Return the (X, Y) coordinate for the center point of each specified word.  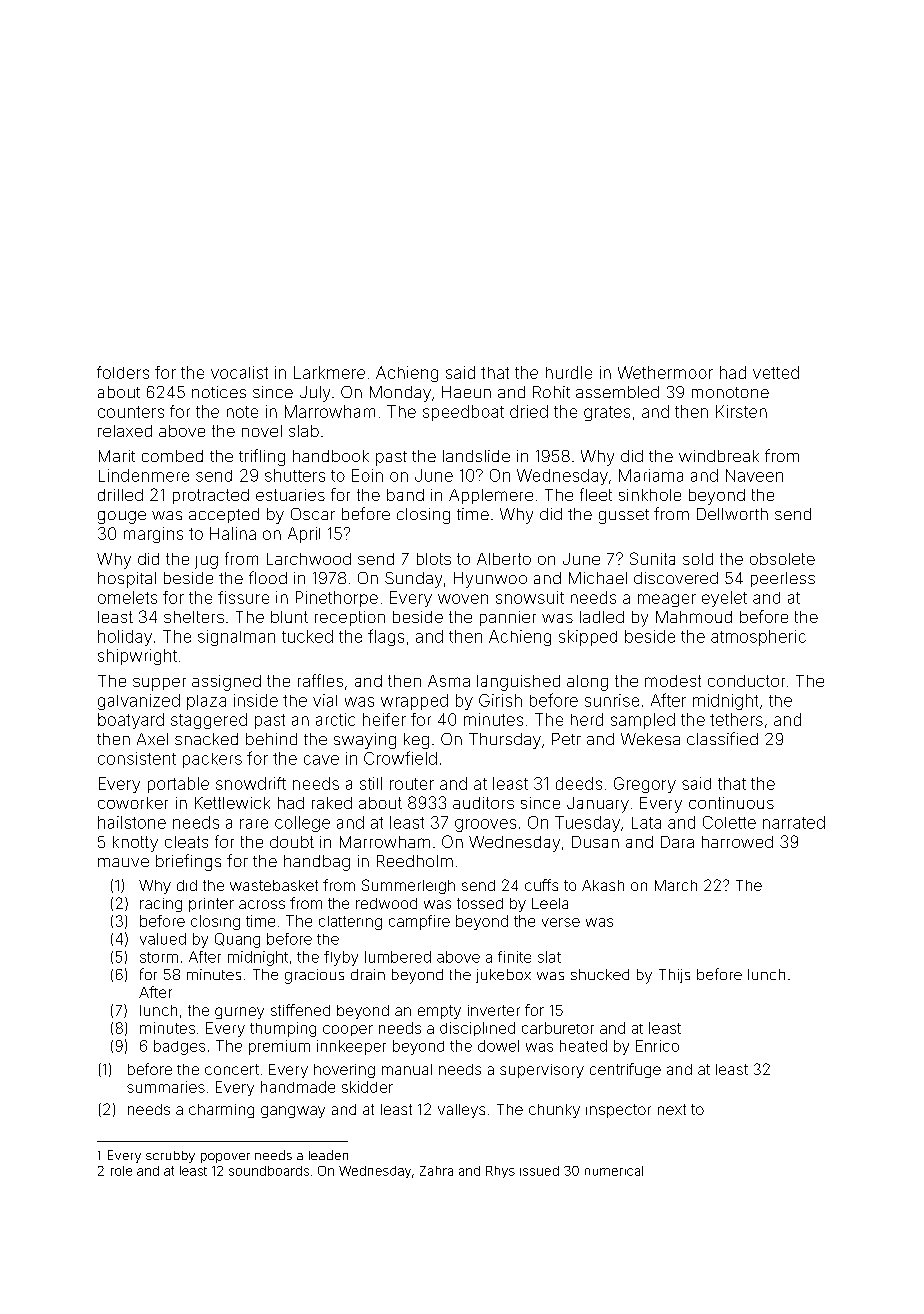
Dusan (595, 842)
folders (123, 372)
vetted (776, 372)
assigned (226, 683)
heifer (384, 719)
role (121, 1171)
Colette (729, 822)
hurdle (569, 372)
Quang (237, 940)
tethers (736, 719)
